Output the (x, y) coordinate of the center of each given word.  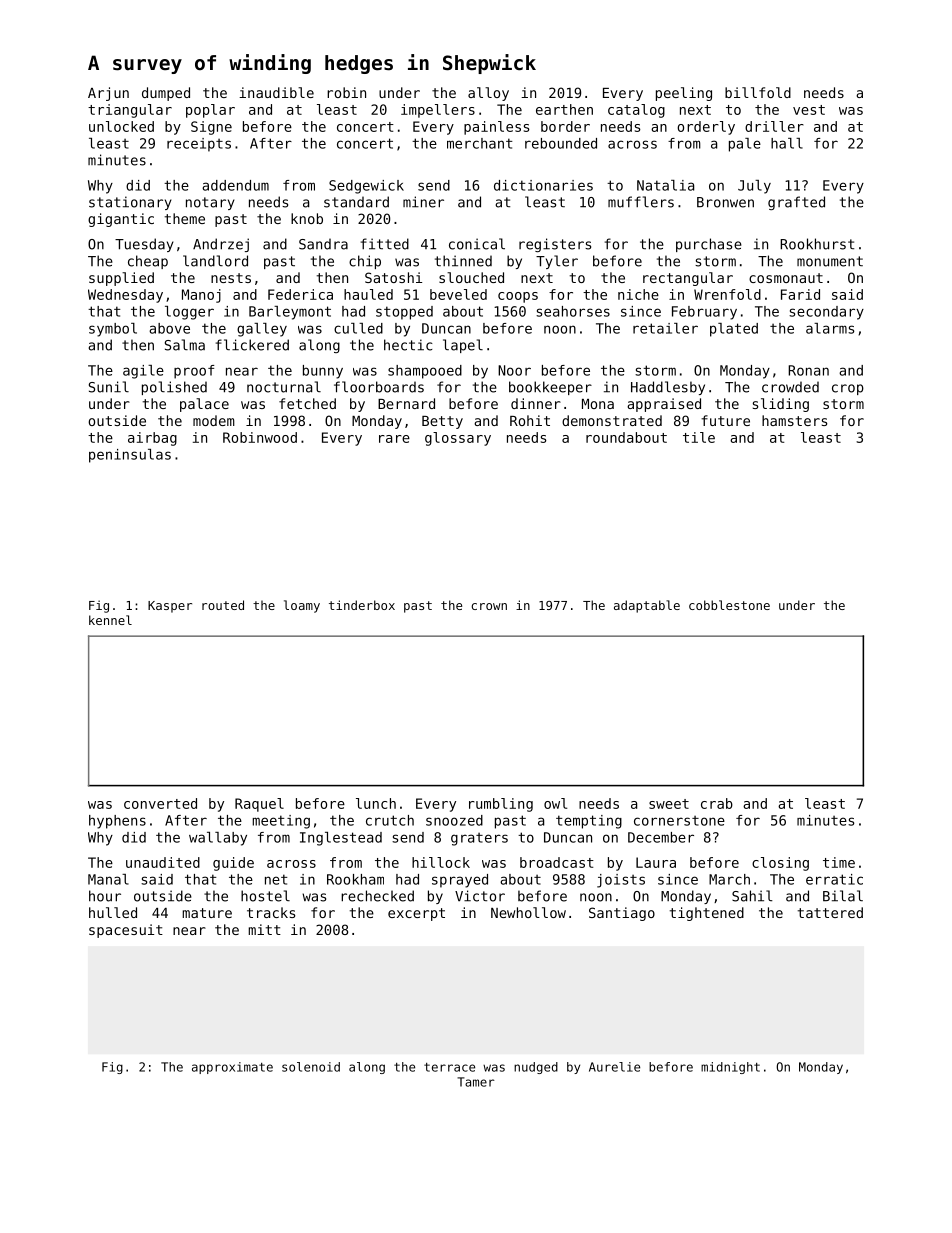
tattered (830, 912)
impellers (438, 111)
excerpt (416, 914)
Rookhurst (817, 244)
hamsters (794, 420)
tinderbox (362, 605)
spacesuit (126, 931)
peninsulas (130, 456)
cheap (148, 262)
